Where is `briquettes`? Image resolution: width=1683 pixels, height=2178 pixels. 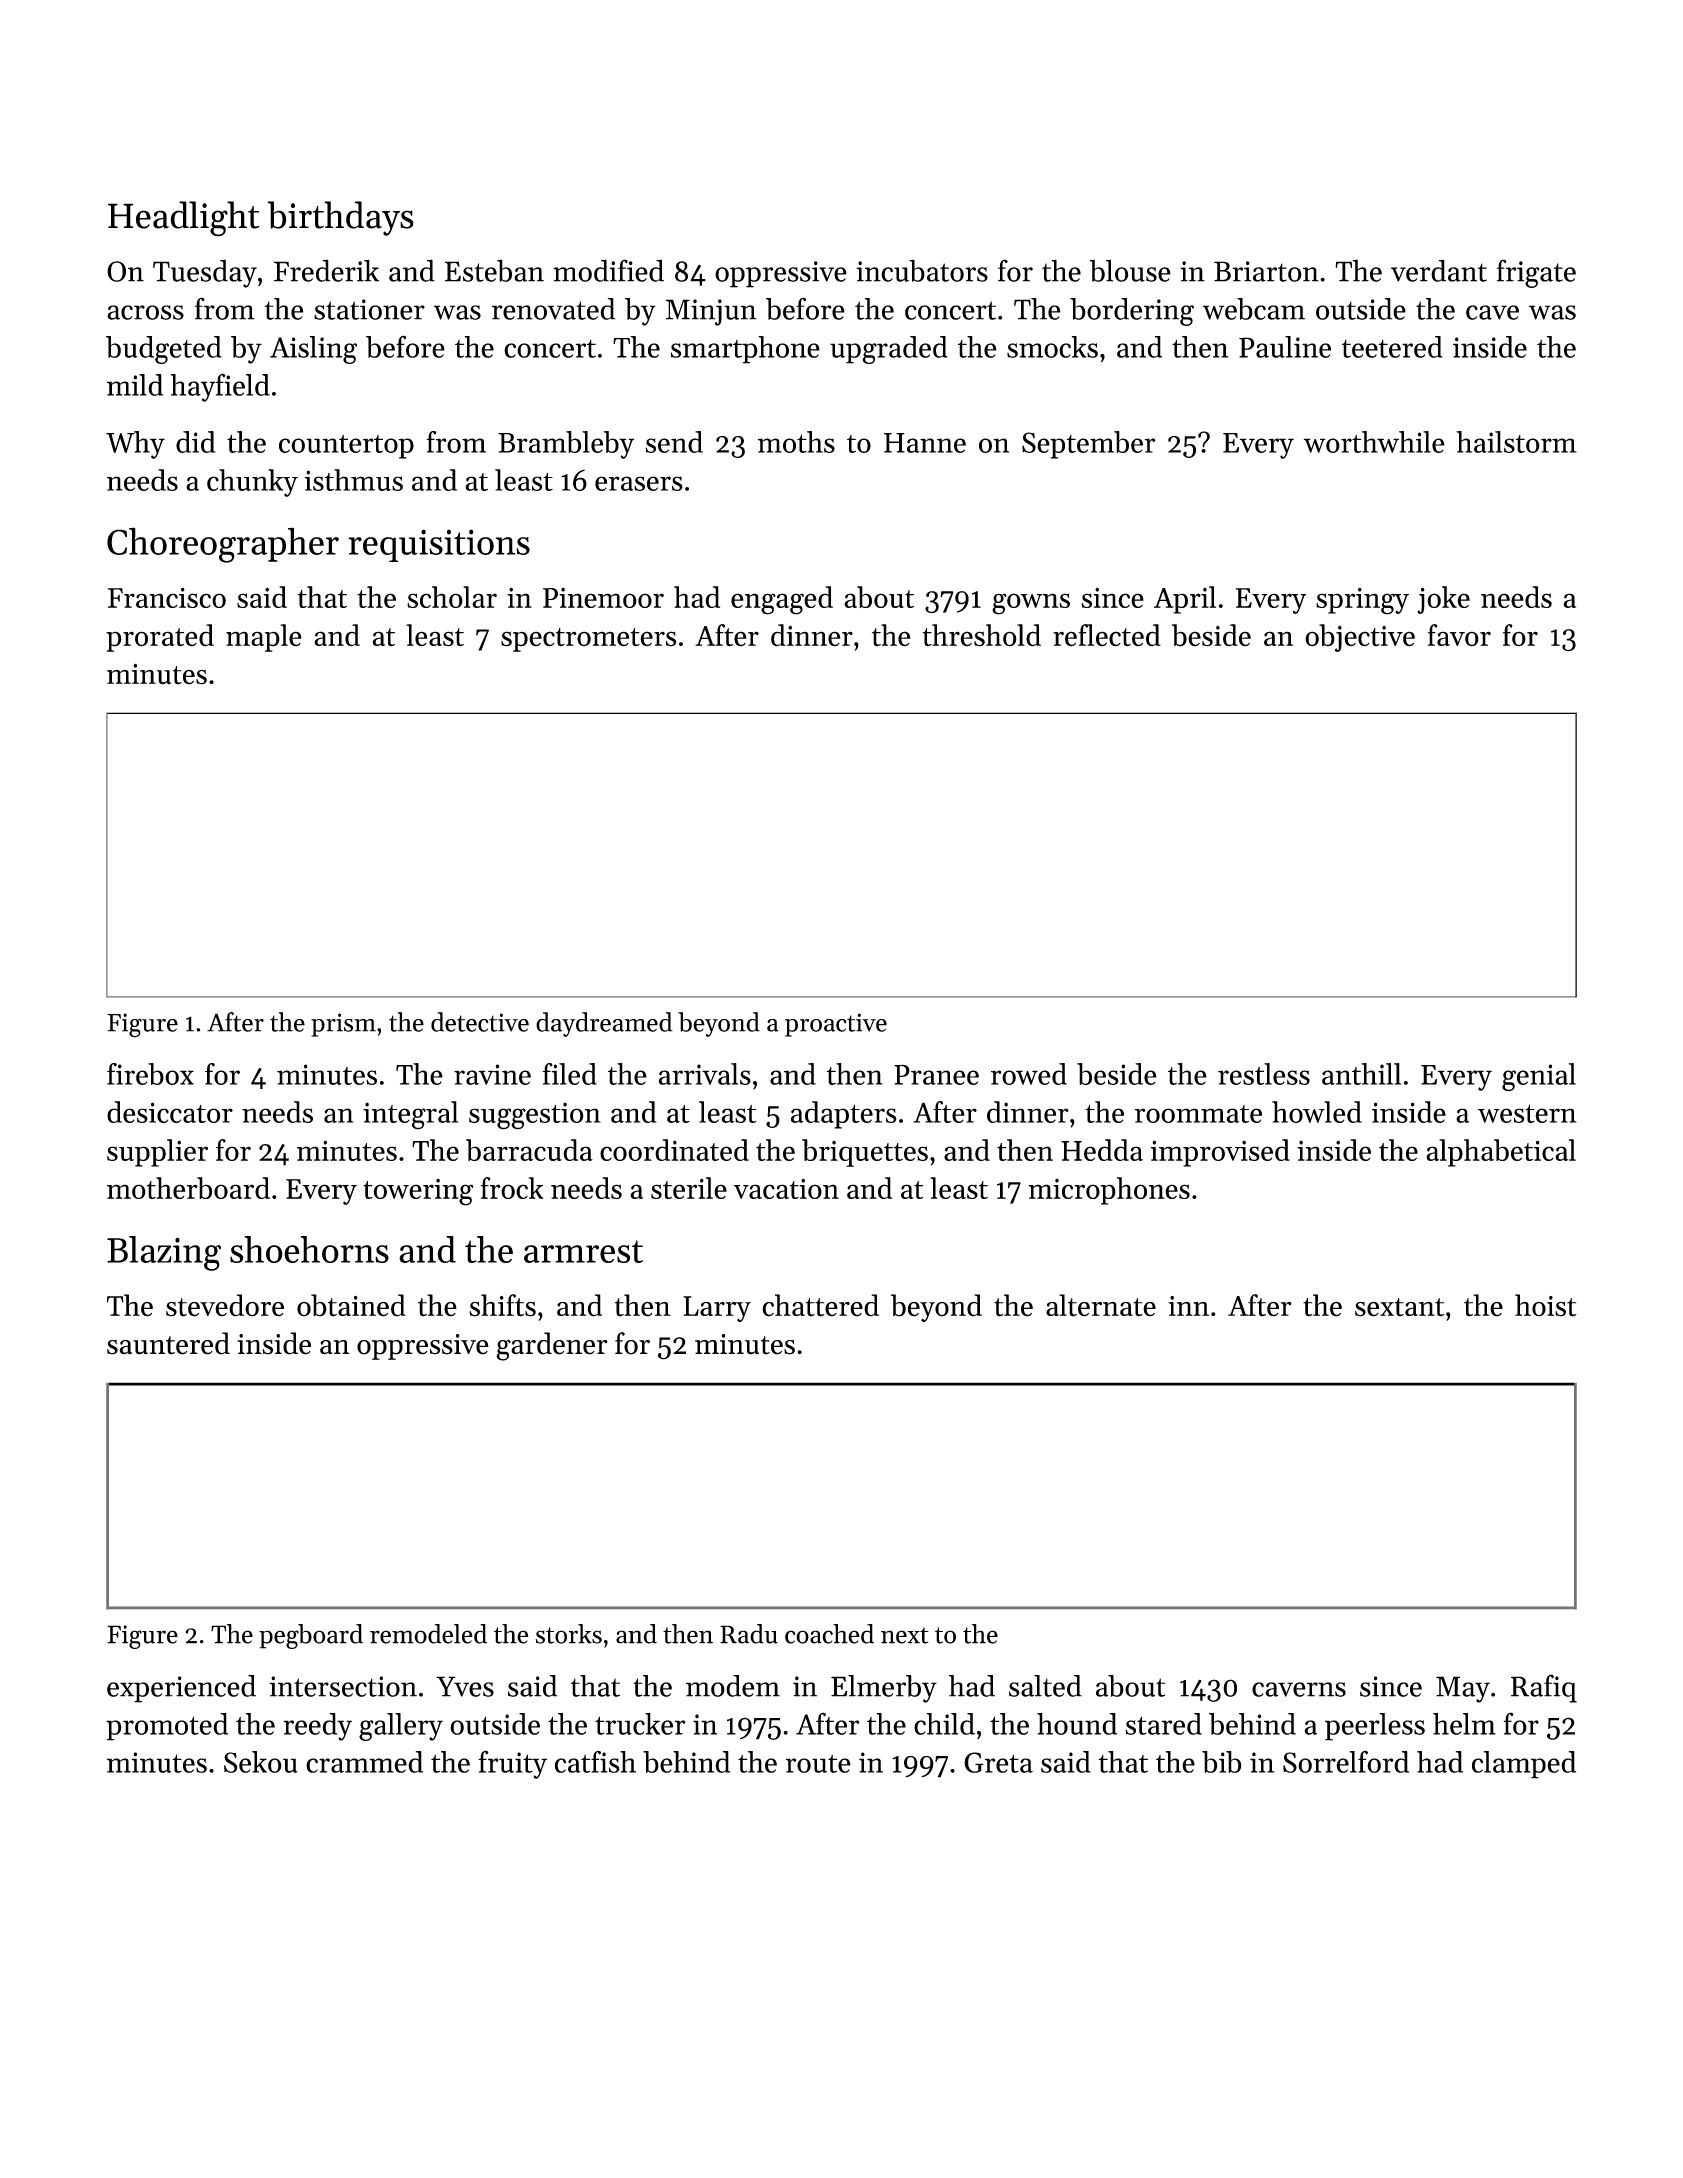 briquettes is located at coordinates (865, 1153).
